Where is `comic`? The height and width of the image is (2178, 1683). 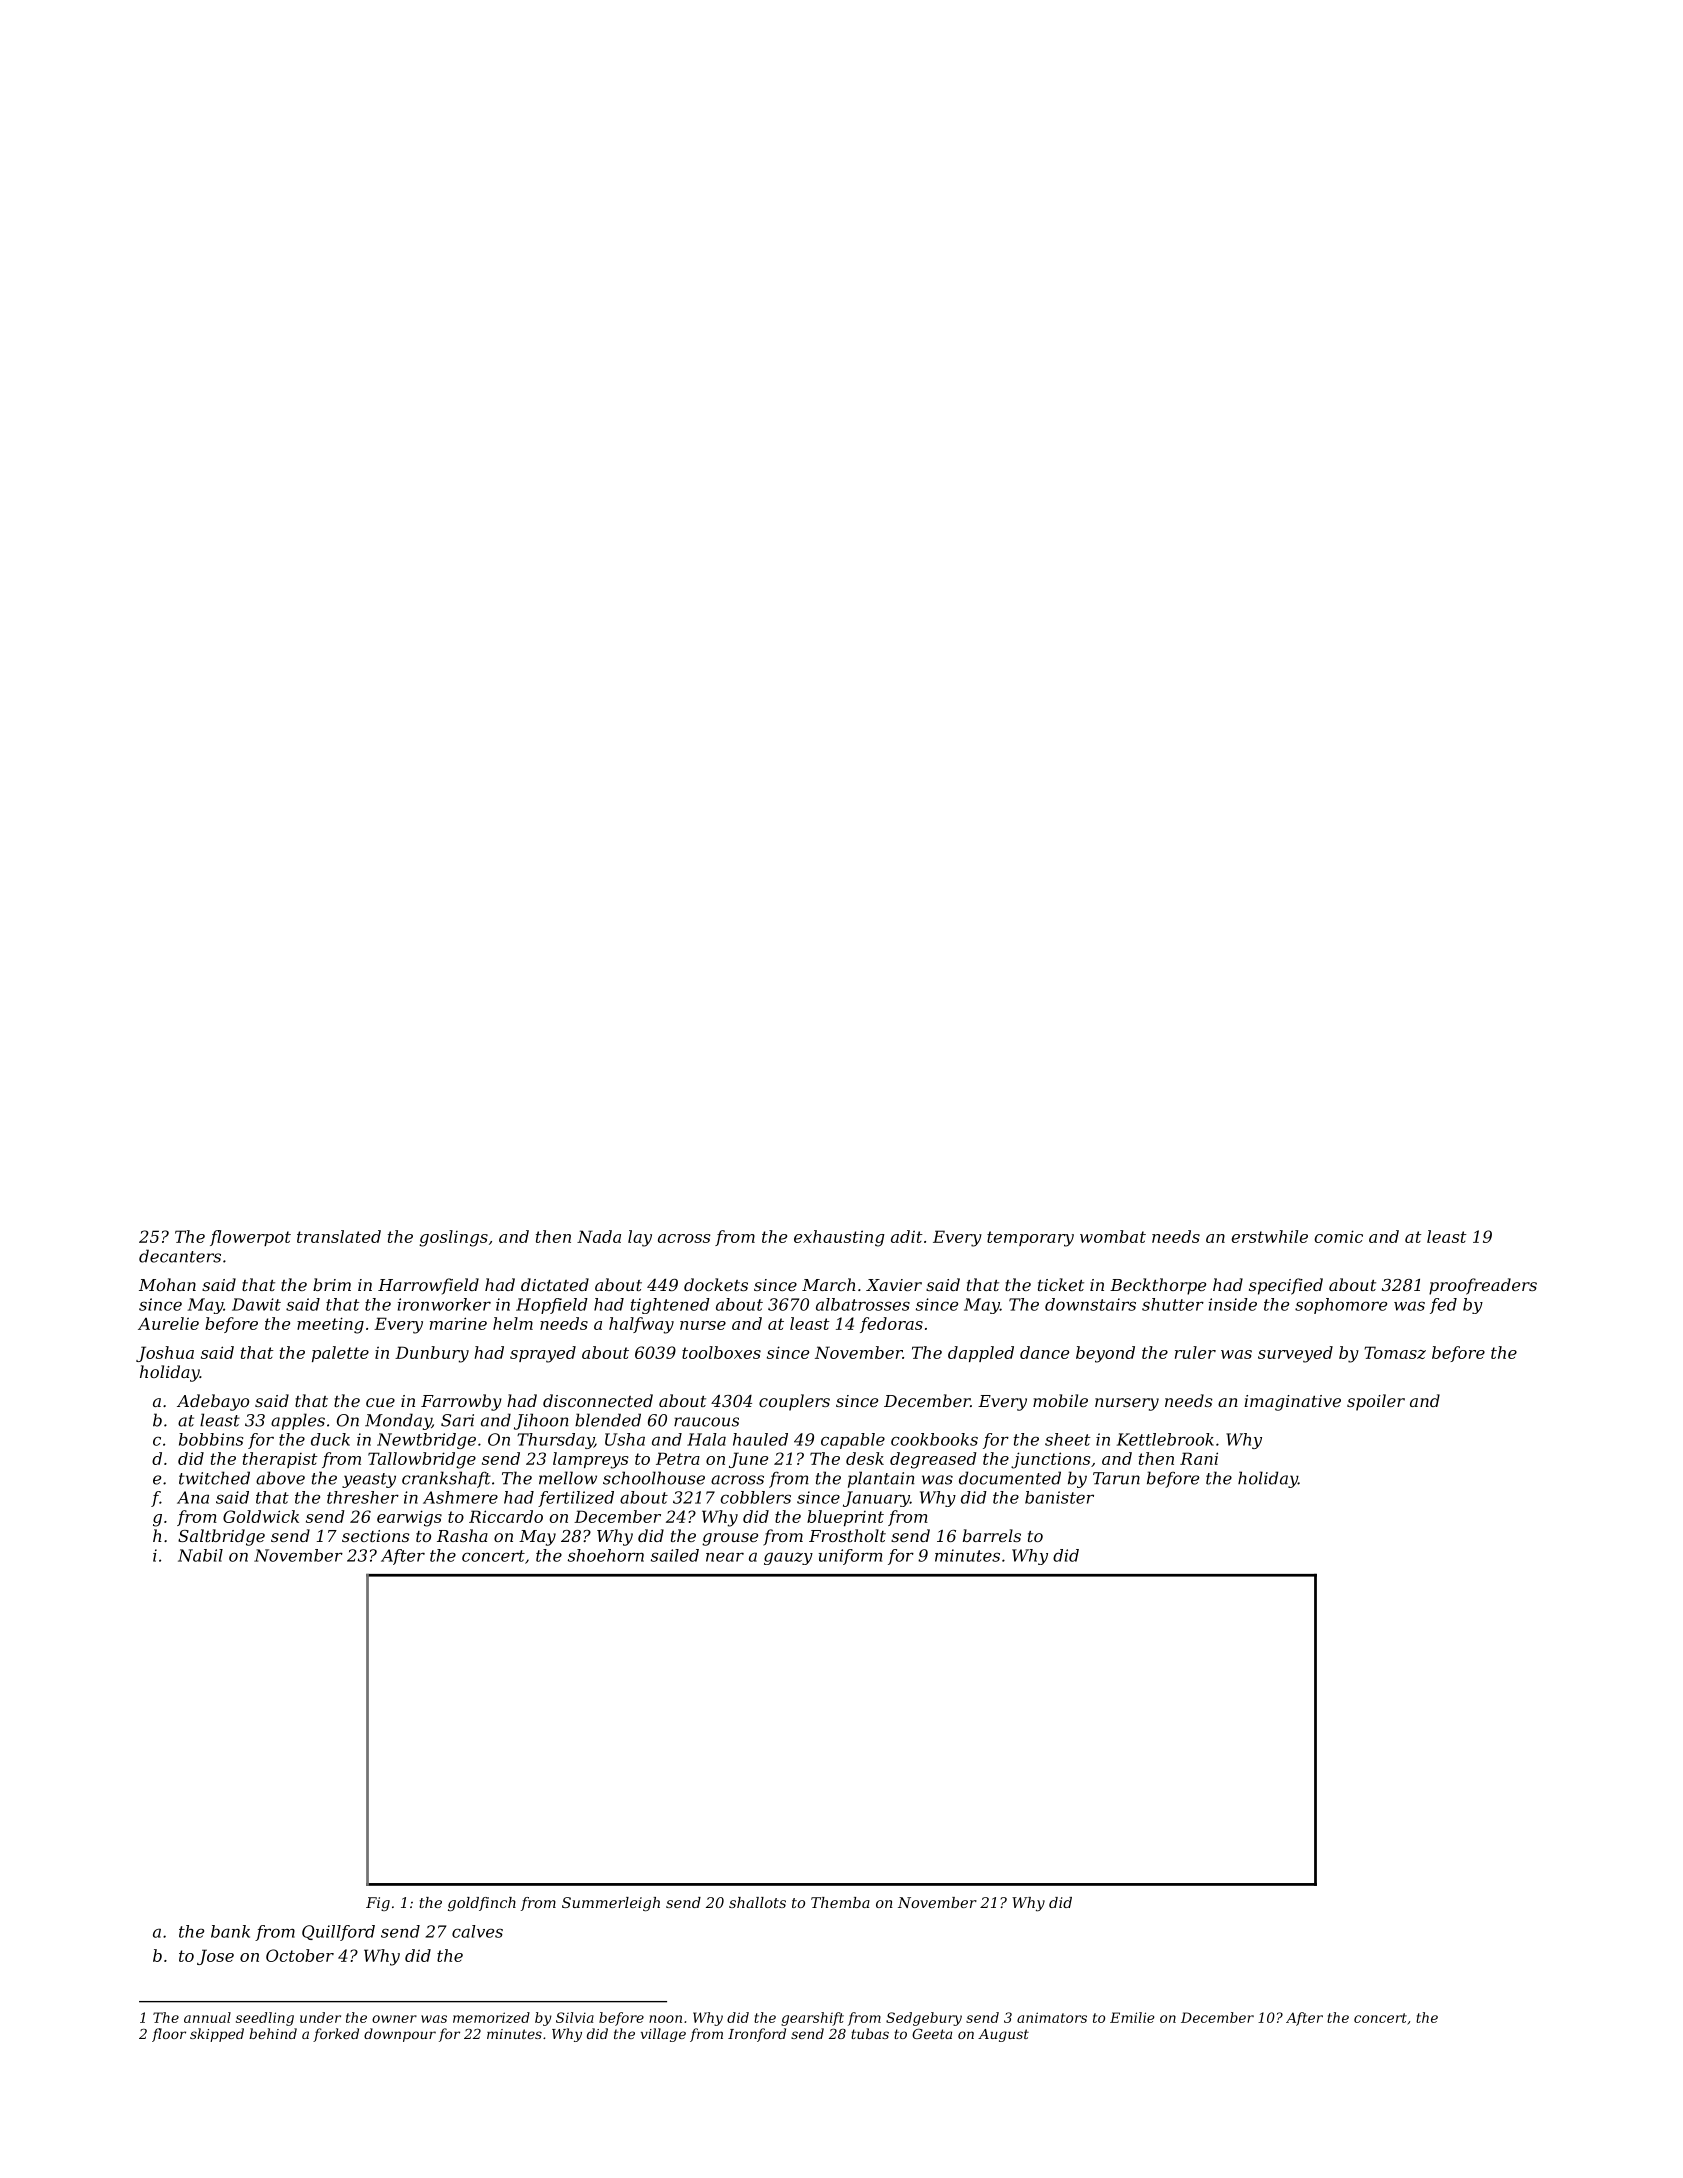
comic is located at coordinates (1338, 1236).
